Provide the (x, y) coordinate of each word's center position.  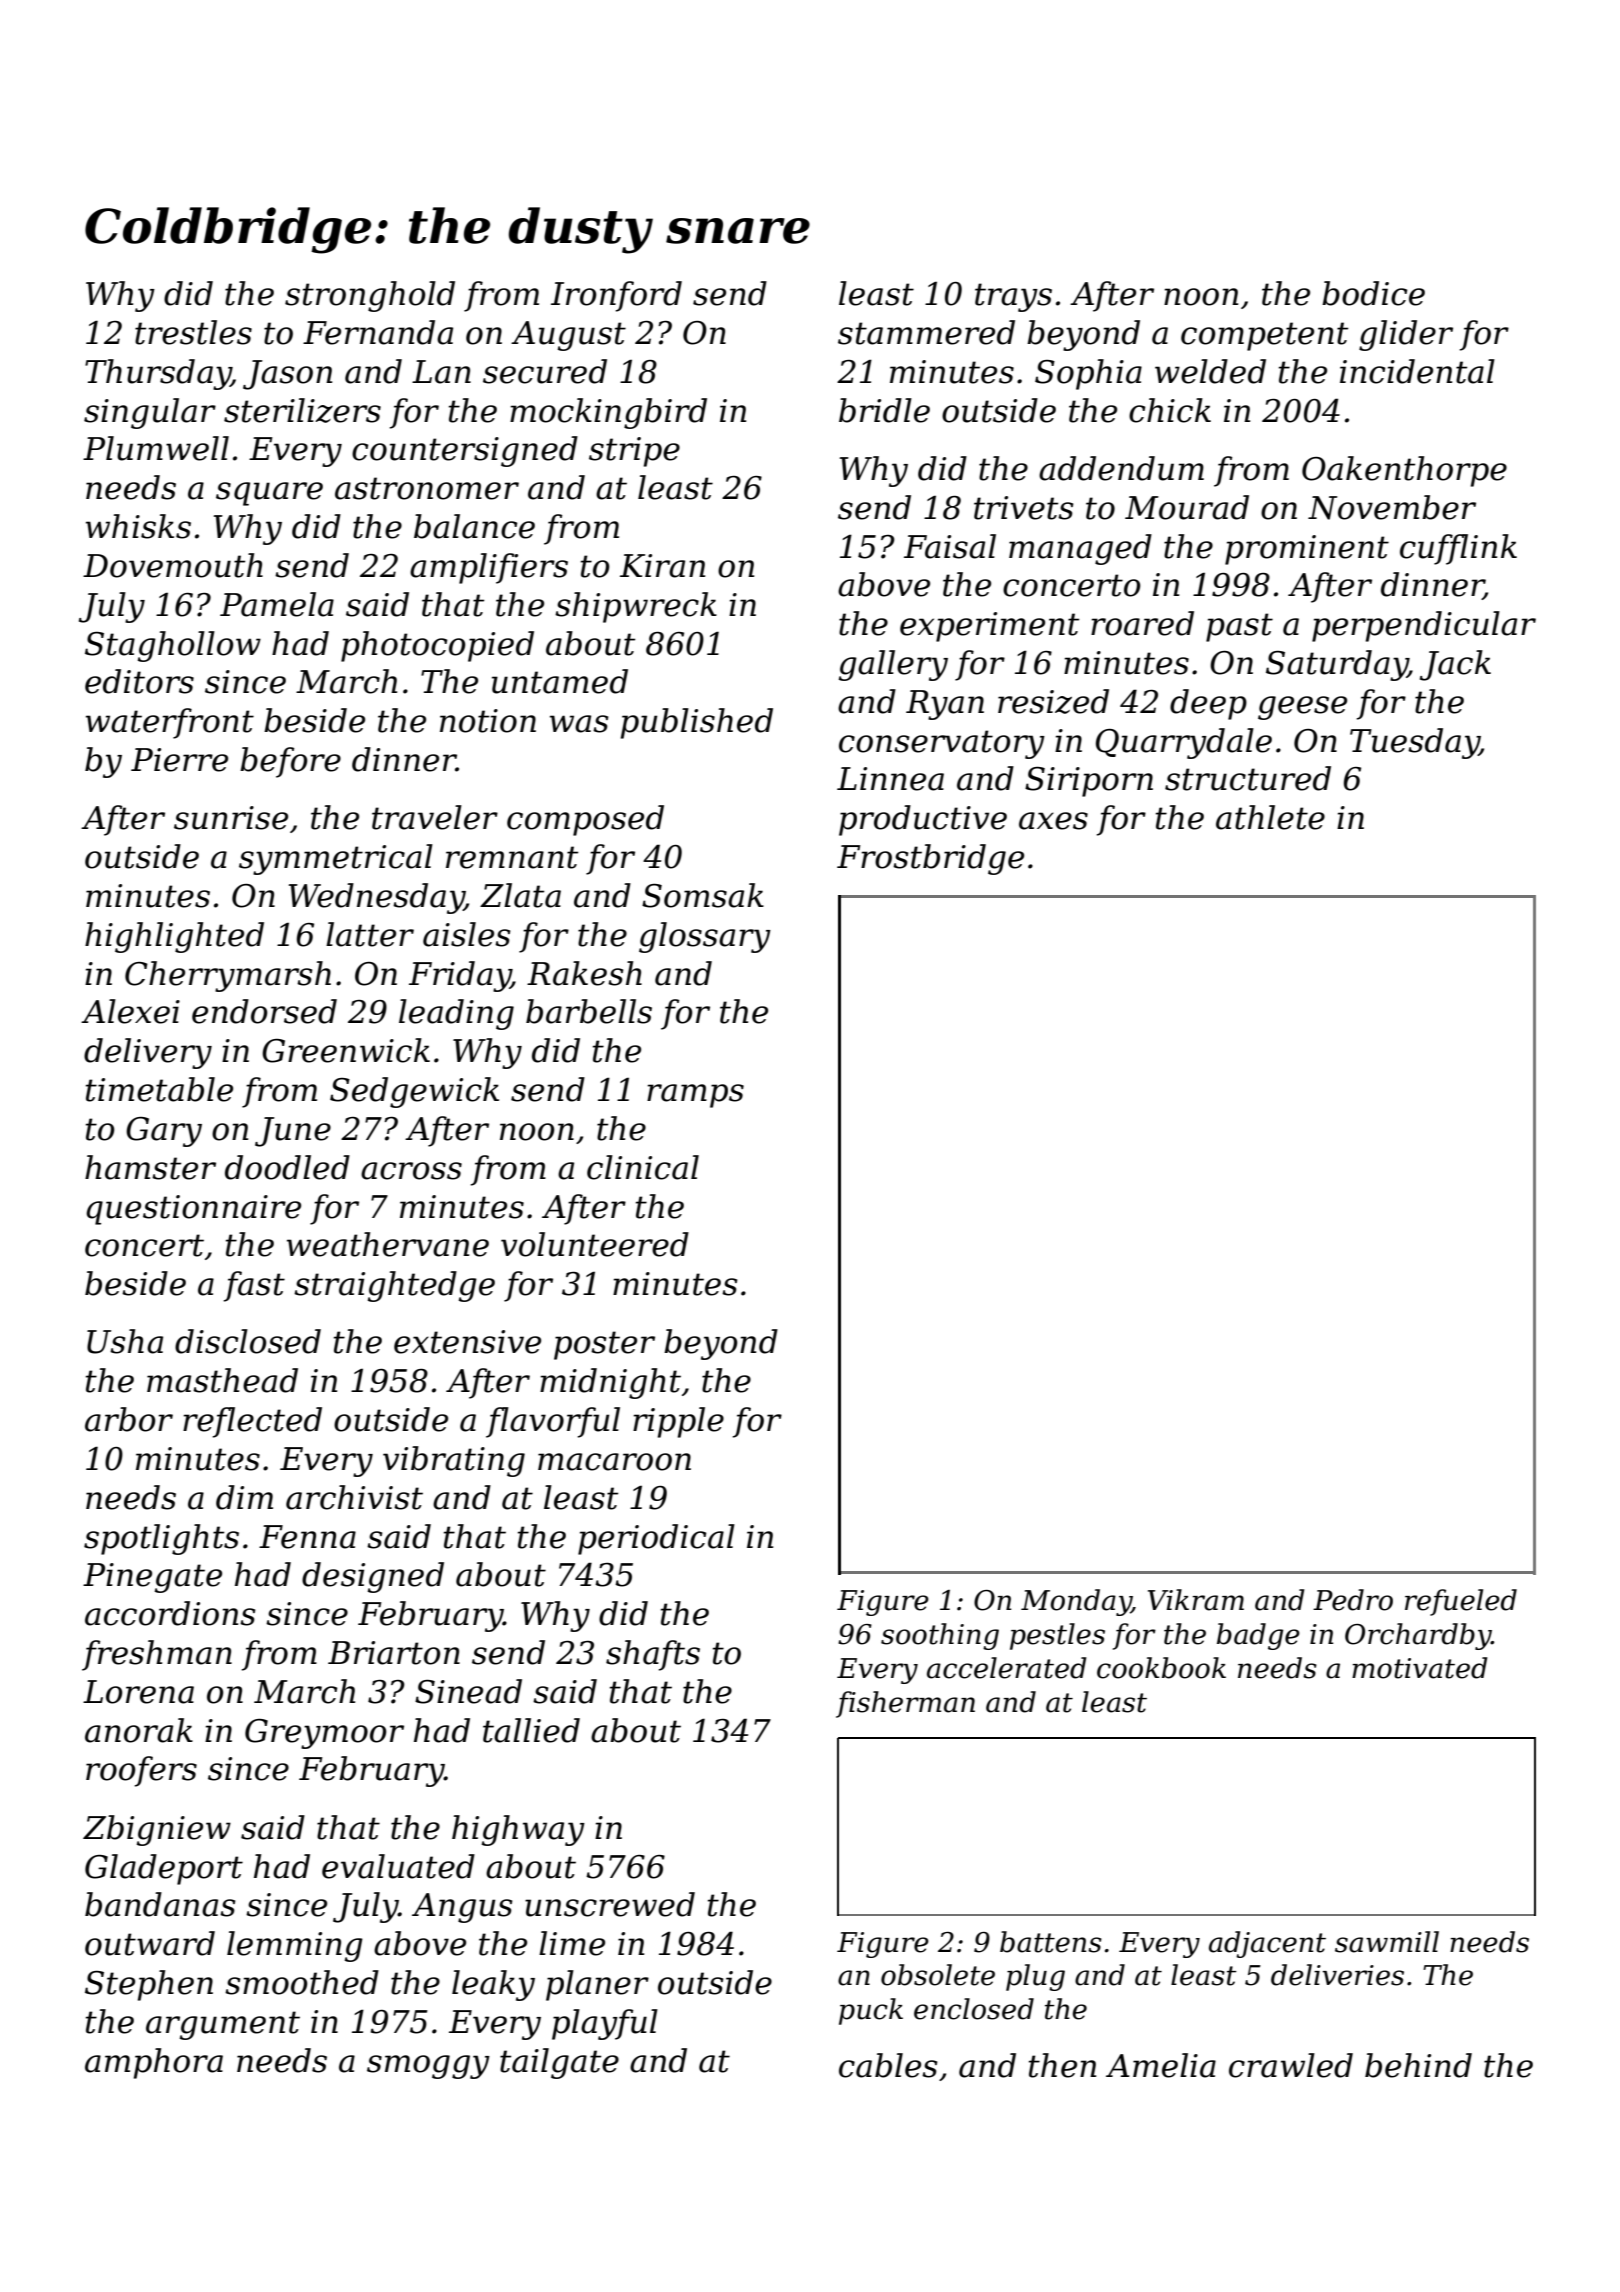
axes (1053, 821)
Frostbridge (930, 859)
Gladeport (164, 1869)
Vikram (1196, 1600)
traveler (435, 817)
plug (1035, 1977)
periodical (656, 1539)
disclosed (248, 1341)
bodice (1373, 293)
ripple (678, 1422)
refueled (1461, 1602)
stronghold (370, 296)
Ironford (616, 296)
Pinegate (152, 1578)
